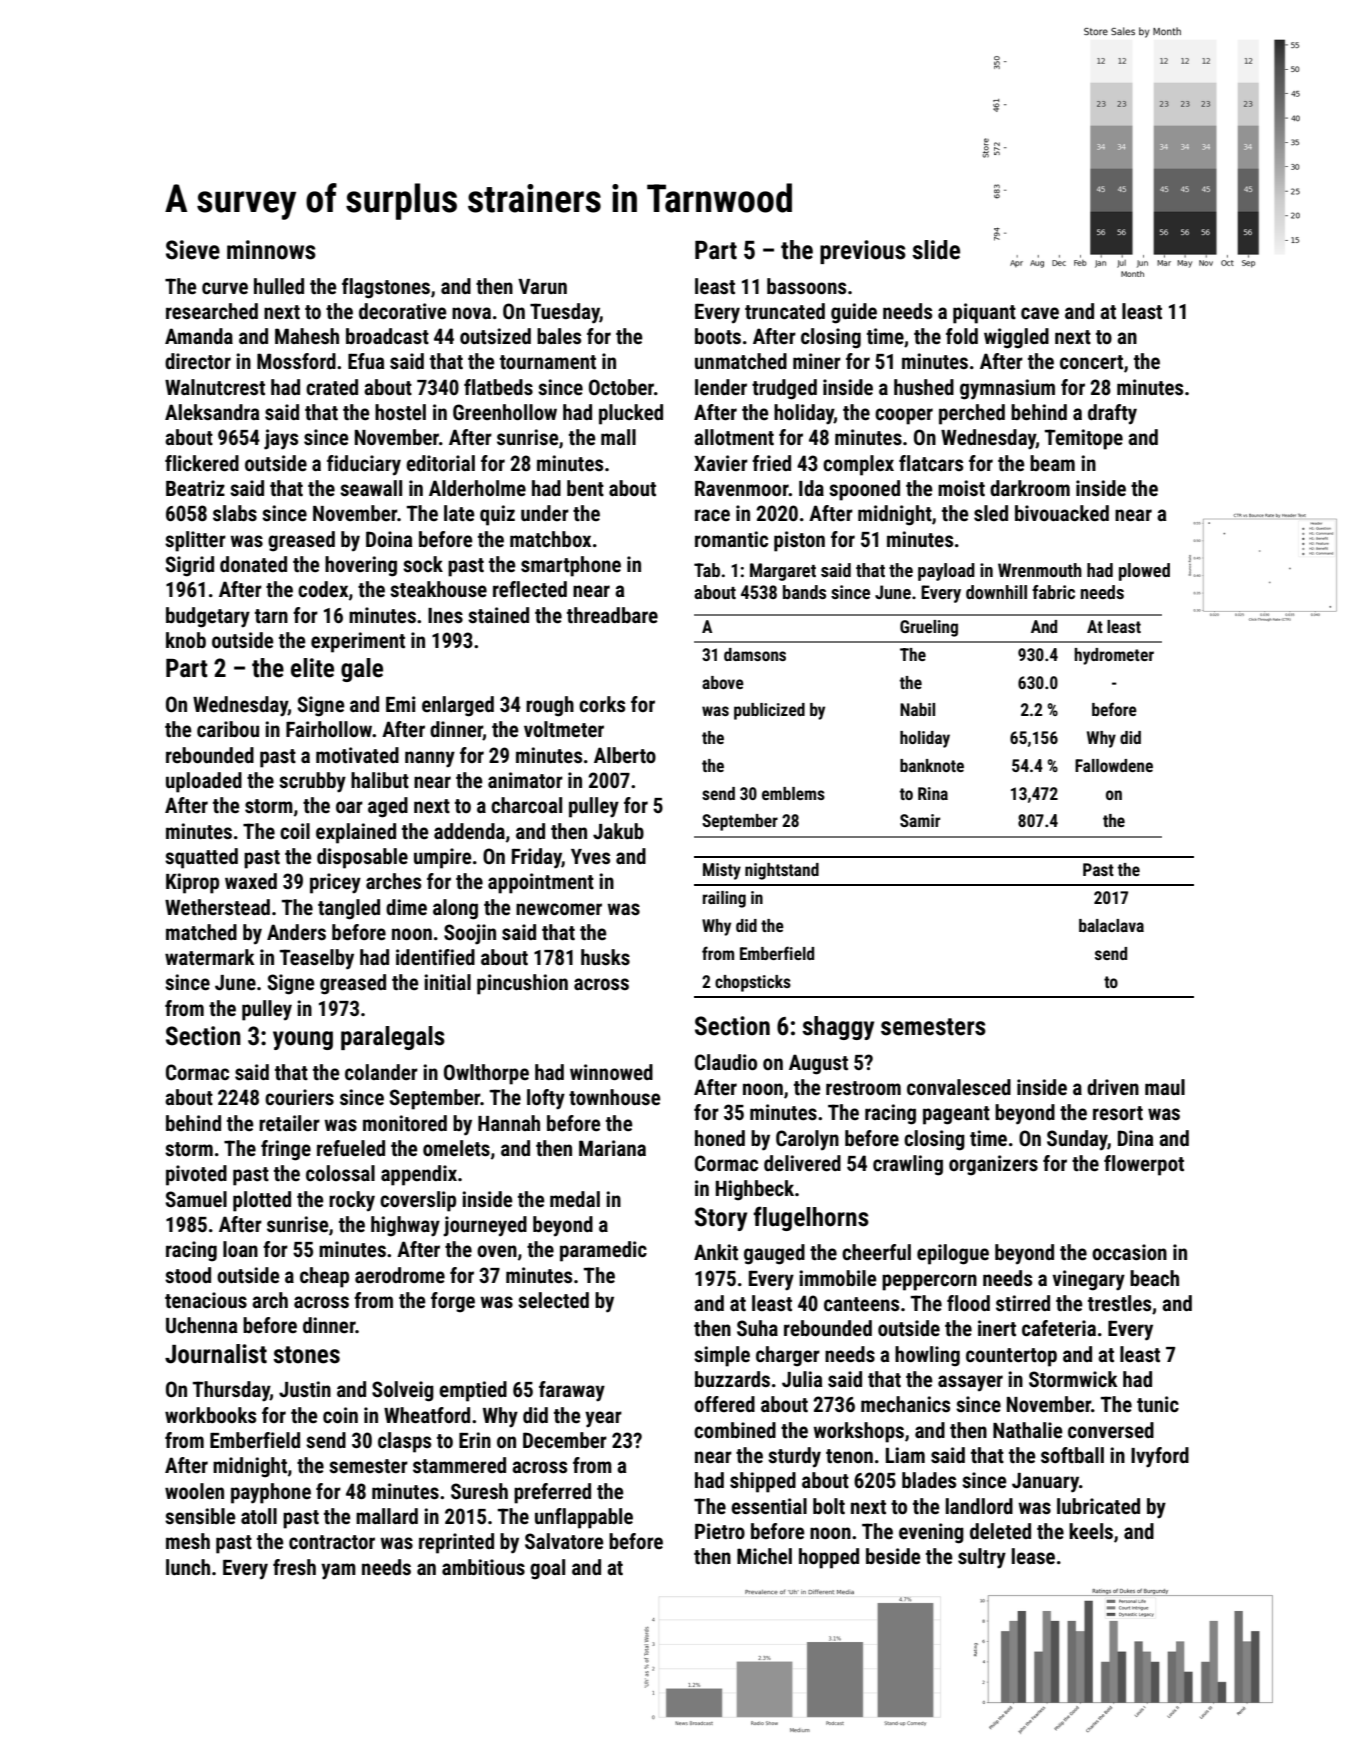 This screenshot has height=1758, width=1359. I want to click on Alberto, so click(625, 755).
